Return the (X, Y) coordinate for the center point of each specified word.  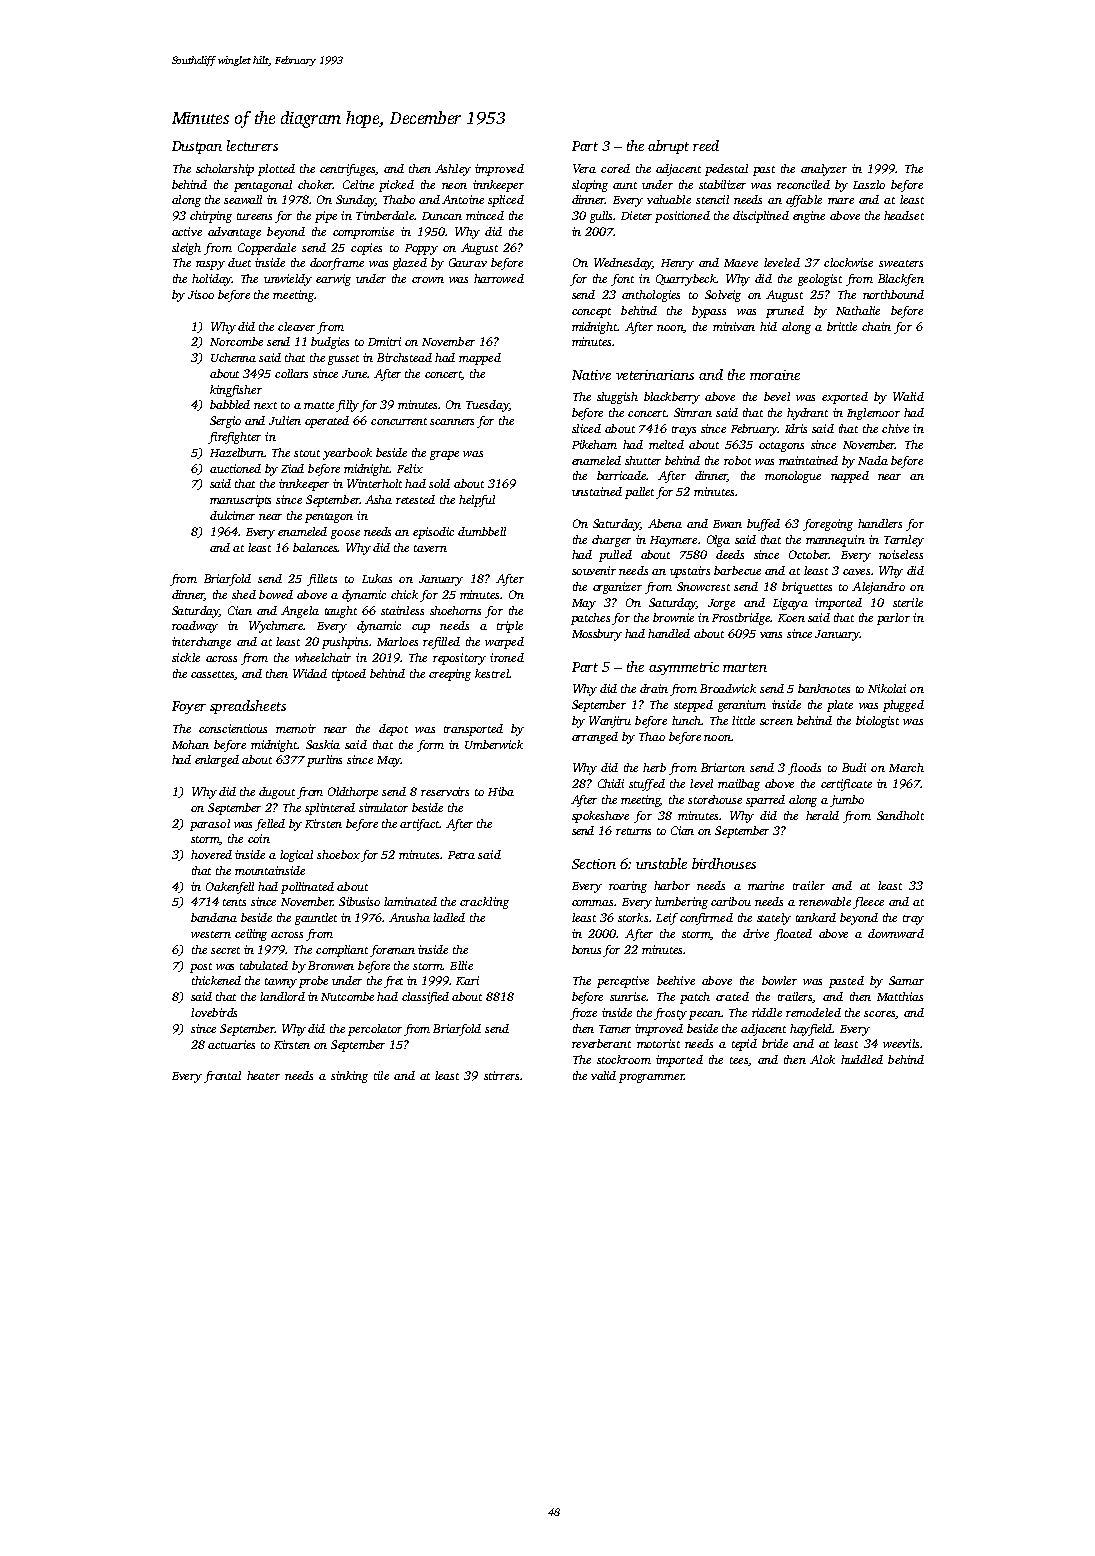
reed (706, 145)
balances (315, 547)
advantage (234, 233)
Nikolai (887, 688)
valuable (669, 199)
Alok (822, 1059)
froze (583, 1014)
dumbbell (482, 531)
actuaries (231, 1044)
